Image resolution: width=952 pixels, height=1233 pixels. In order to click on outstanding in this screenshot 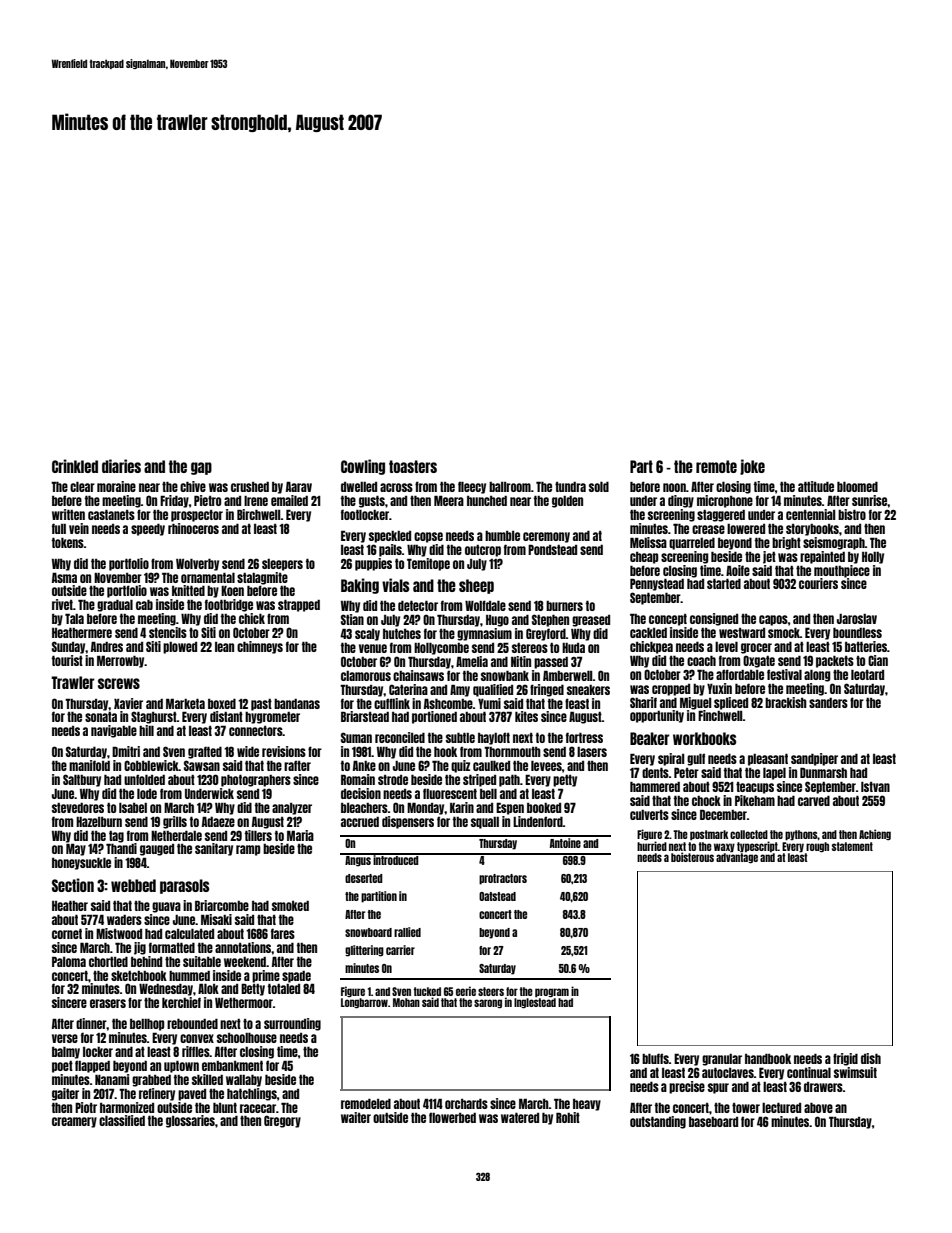, I will do `click(658, 1122)`.
